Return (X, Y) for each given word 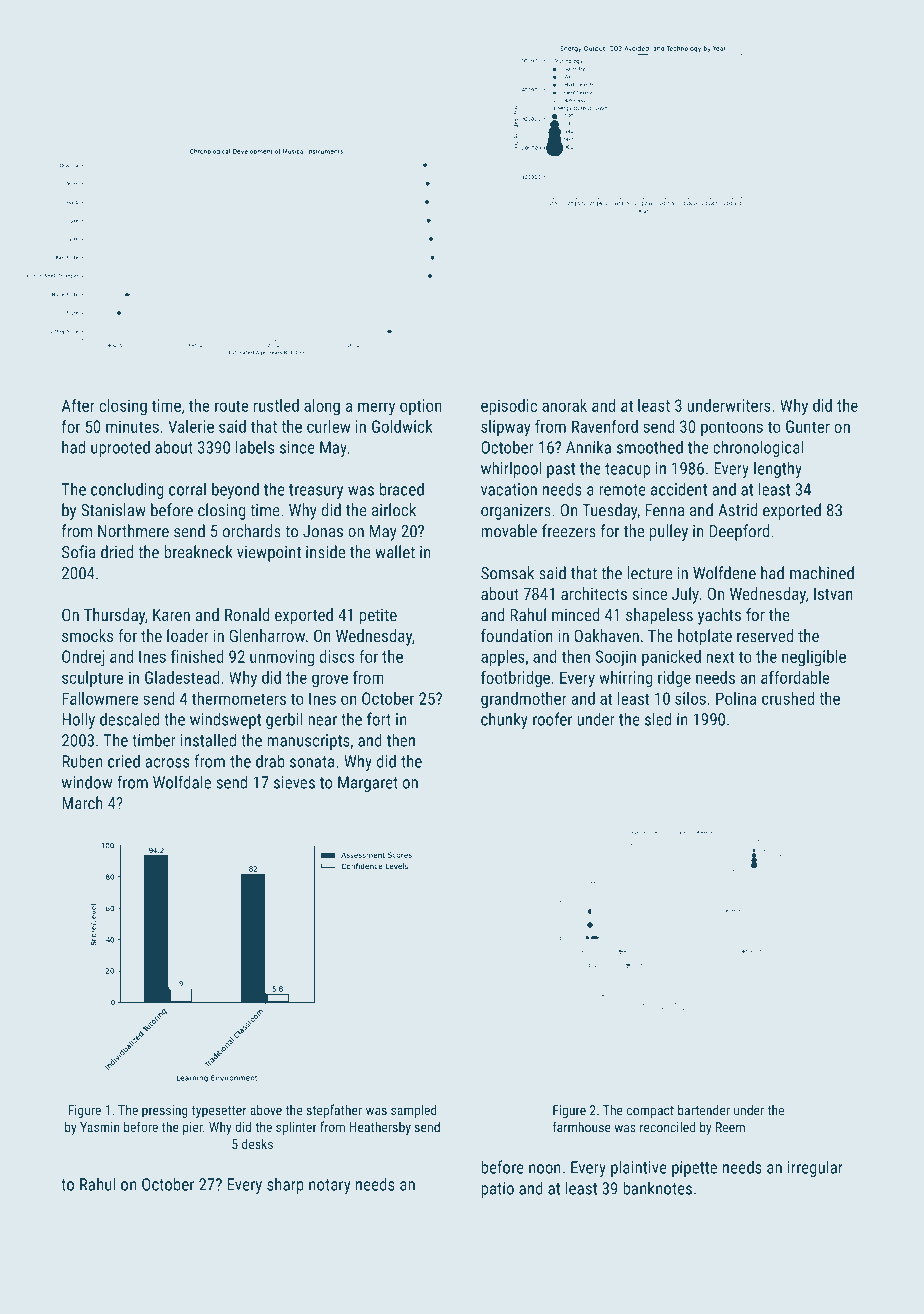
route (232, 406)
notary (330, 1186)
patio (497, 1190)
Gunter (808, 426)
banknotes (657, 1188)
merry (376, 409)
